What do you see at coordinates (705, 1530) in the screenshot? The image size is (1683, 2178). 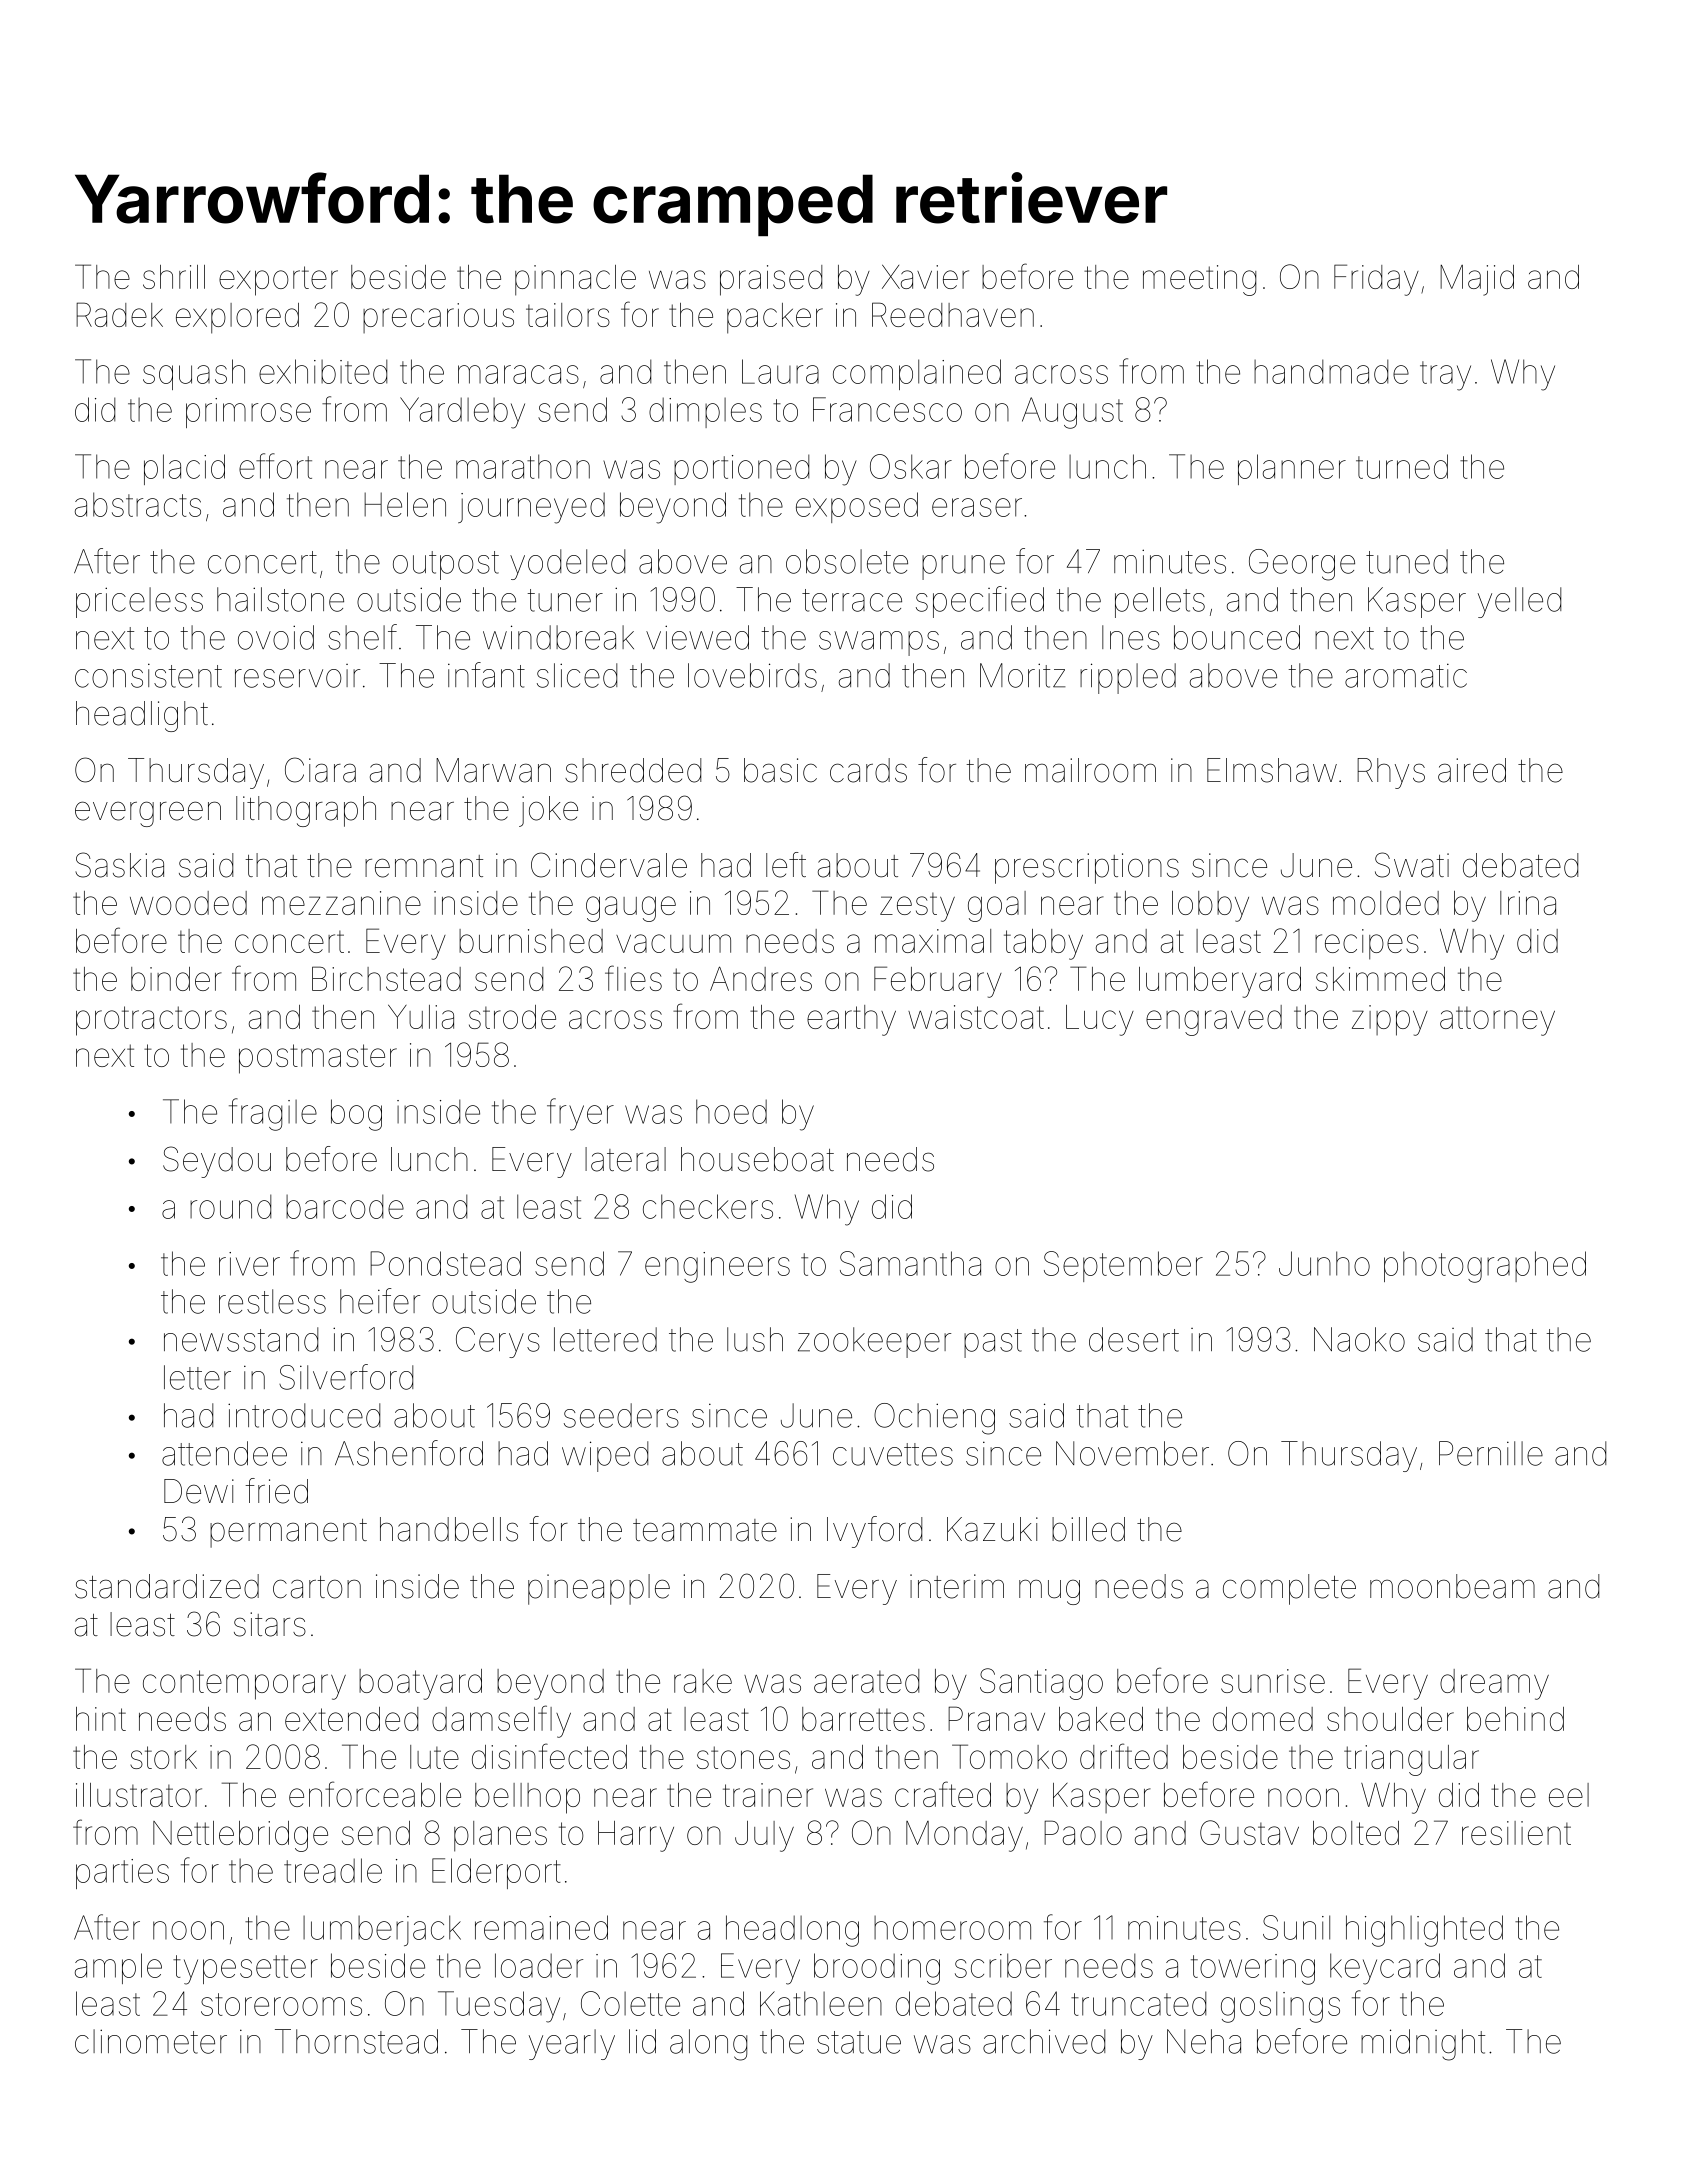 I see `teammate` at bounding box center [705, 1530].
